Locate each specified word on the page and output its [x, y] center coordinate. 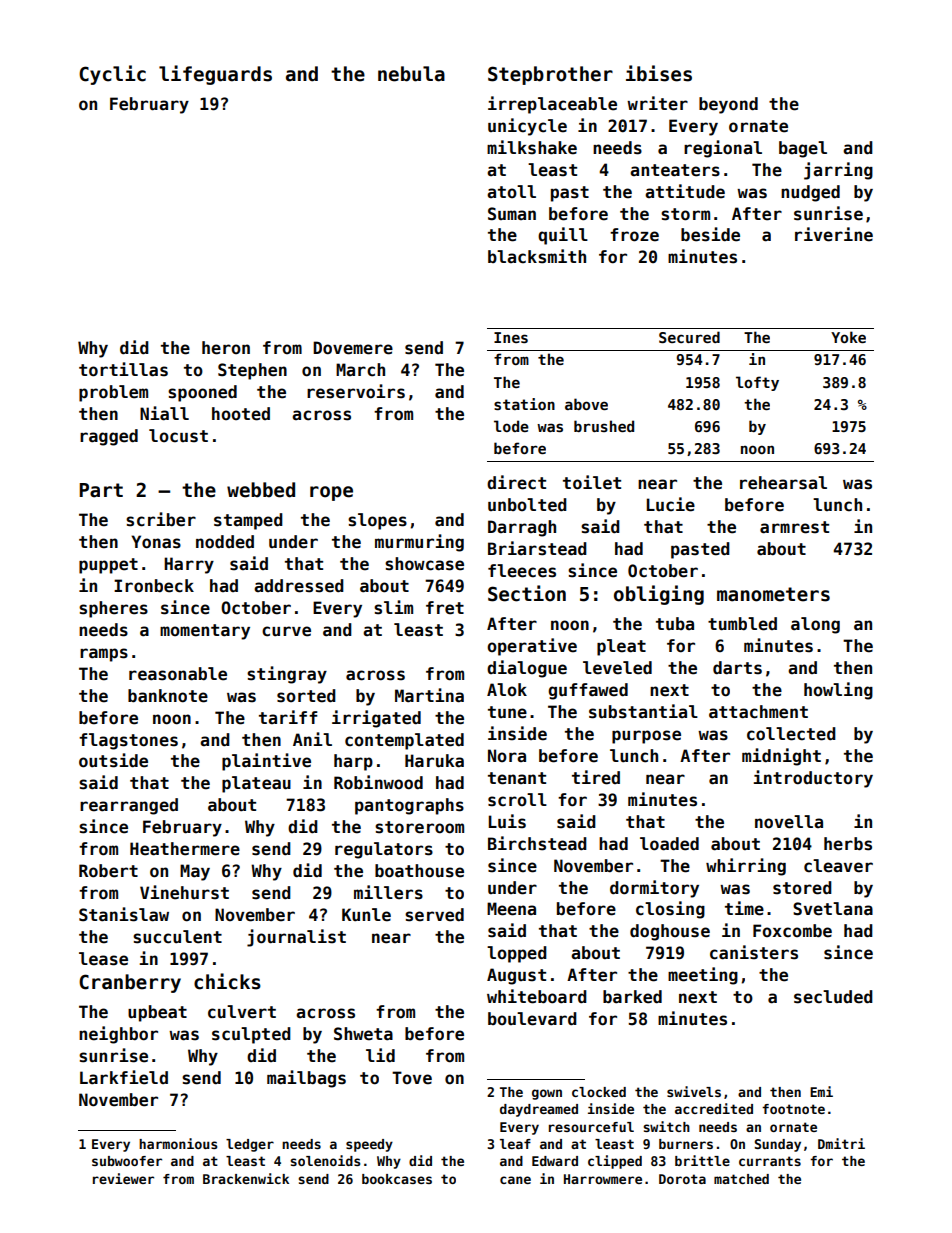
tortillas [123, 369]
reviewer [123, 1178]
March [360, 370]
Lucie [671, 504]
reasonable [178, 674]
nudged [810, 193]
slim [393, 607]
